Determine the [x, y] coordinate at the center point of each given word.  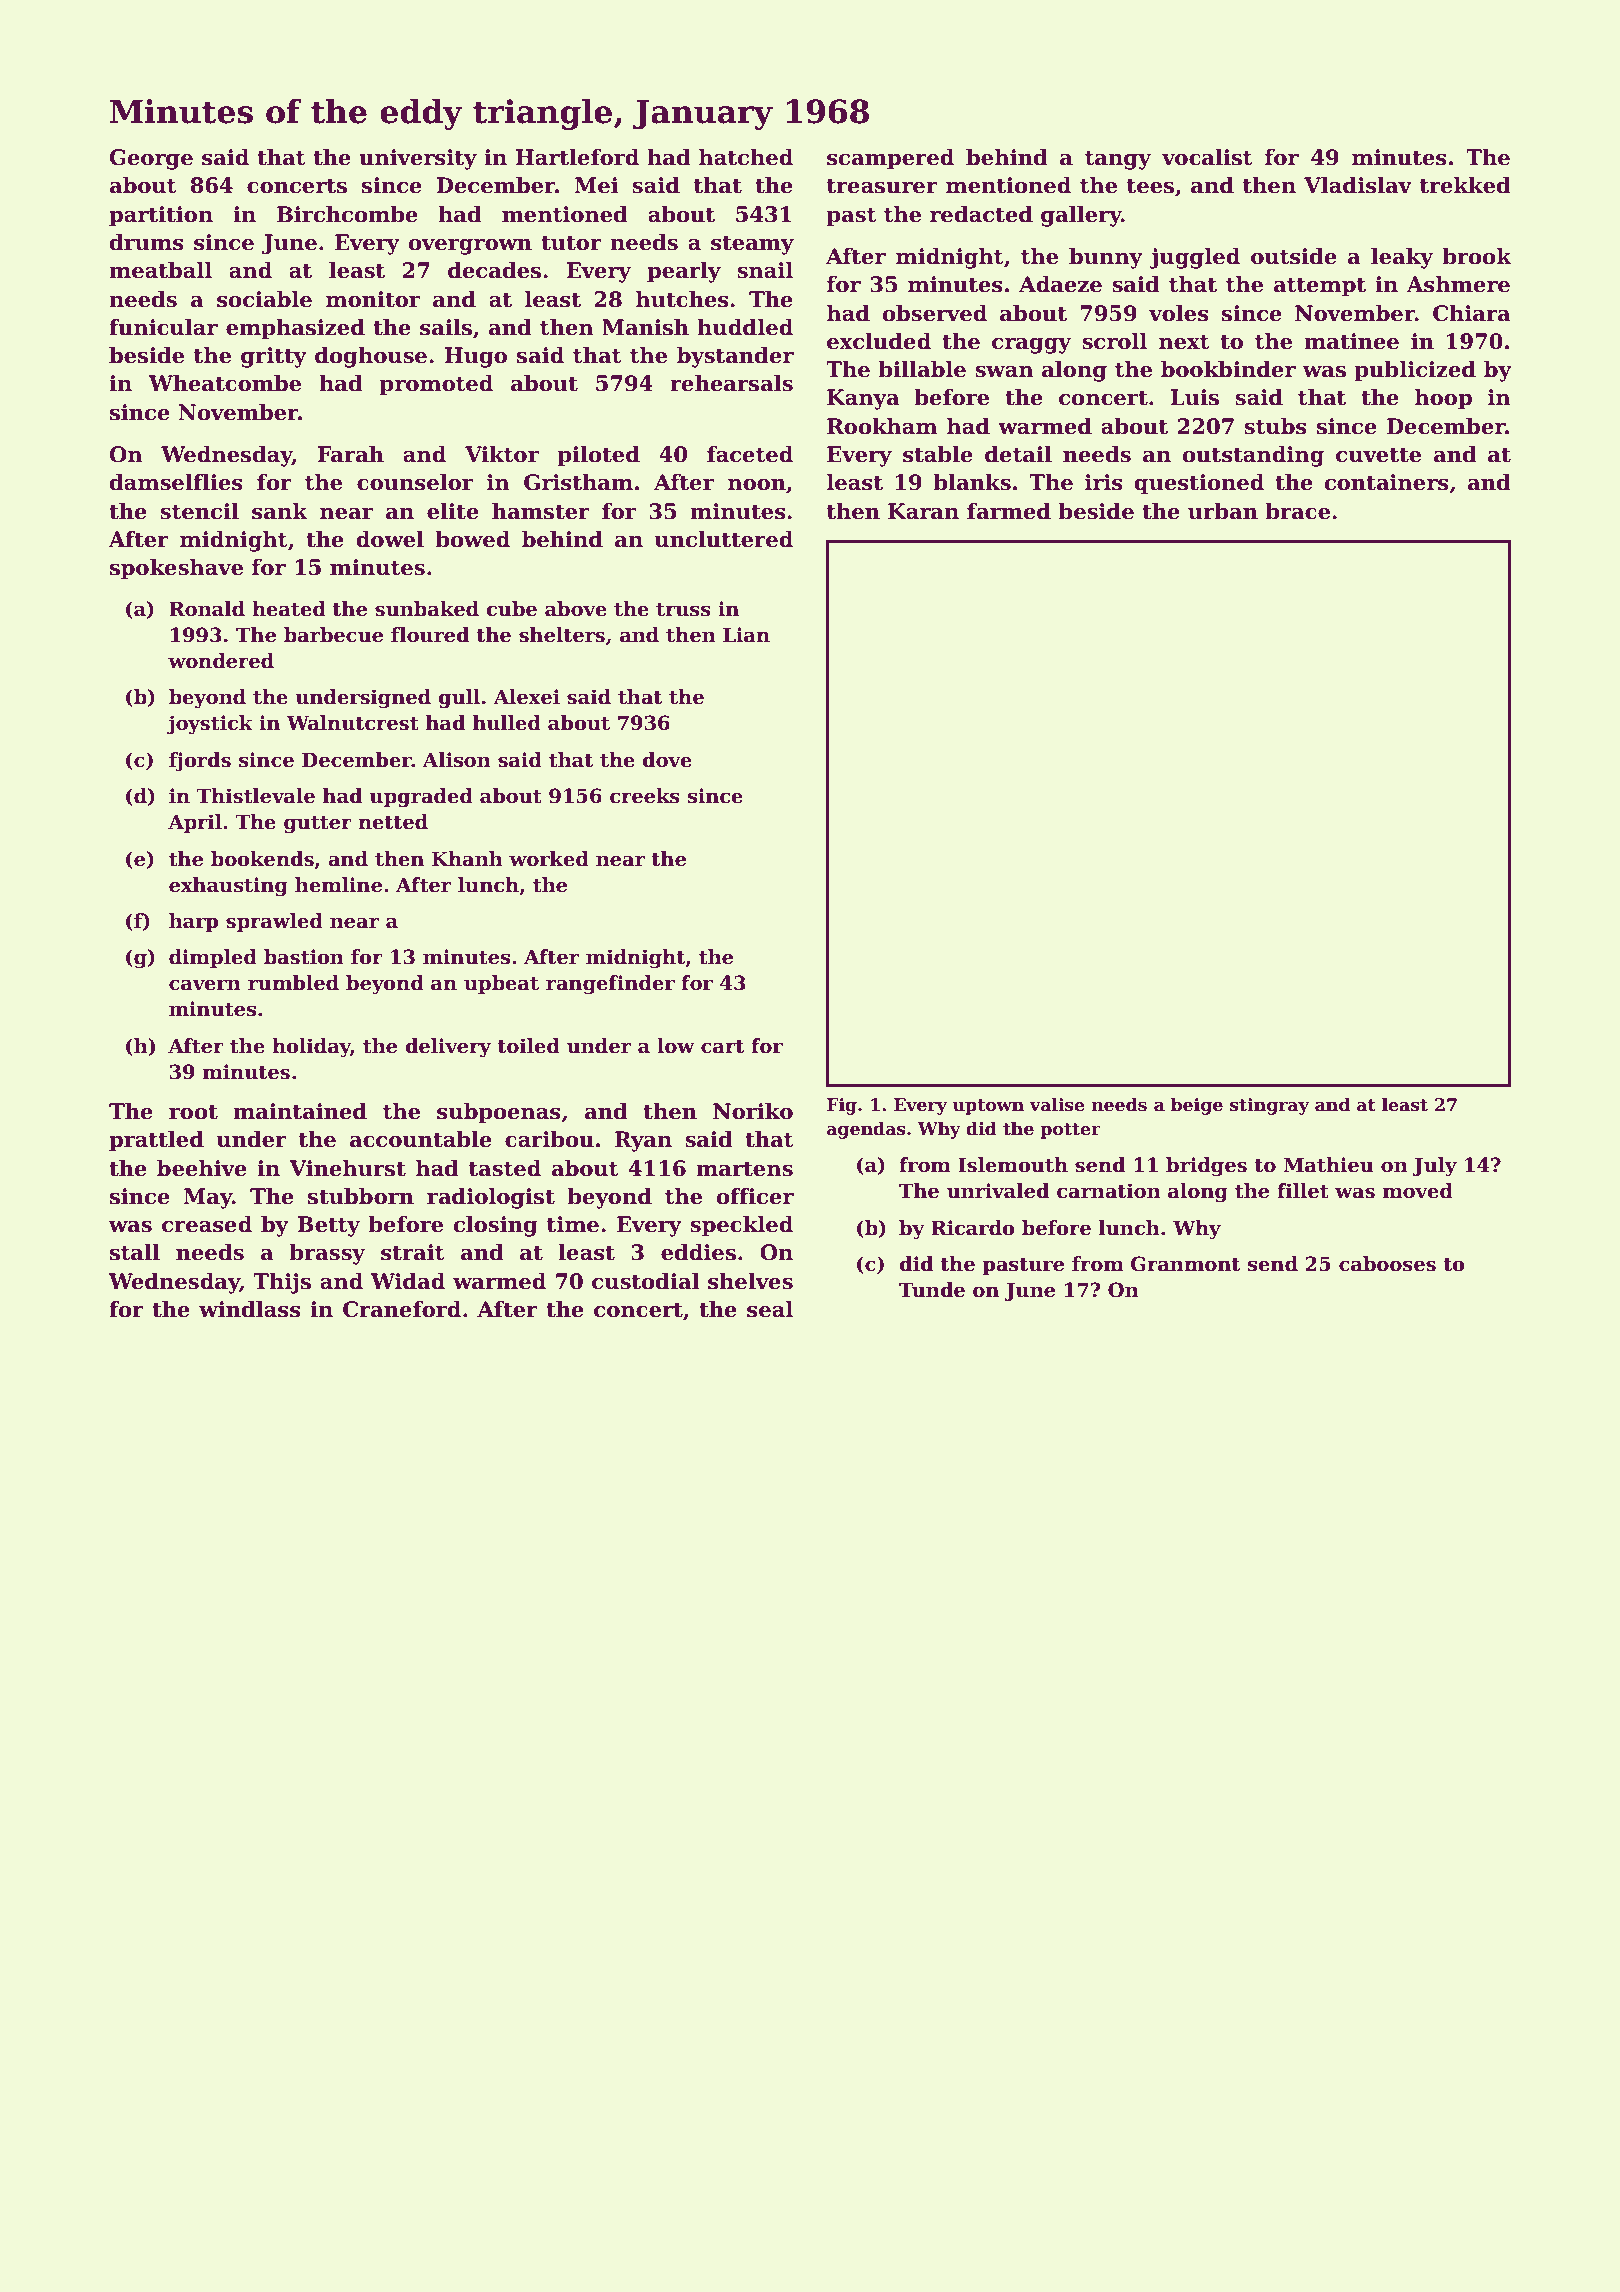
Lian [746, 635]
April [195, 823]
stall [135, 1252]
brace [1297, 511]
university [418, 159]
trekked [1465, 185]
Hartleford [577, 157]
